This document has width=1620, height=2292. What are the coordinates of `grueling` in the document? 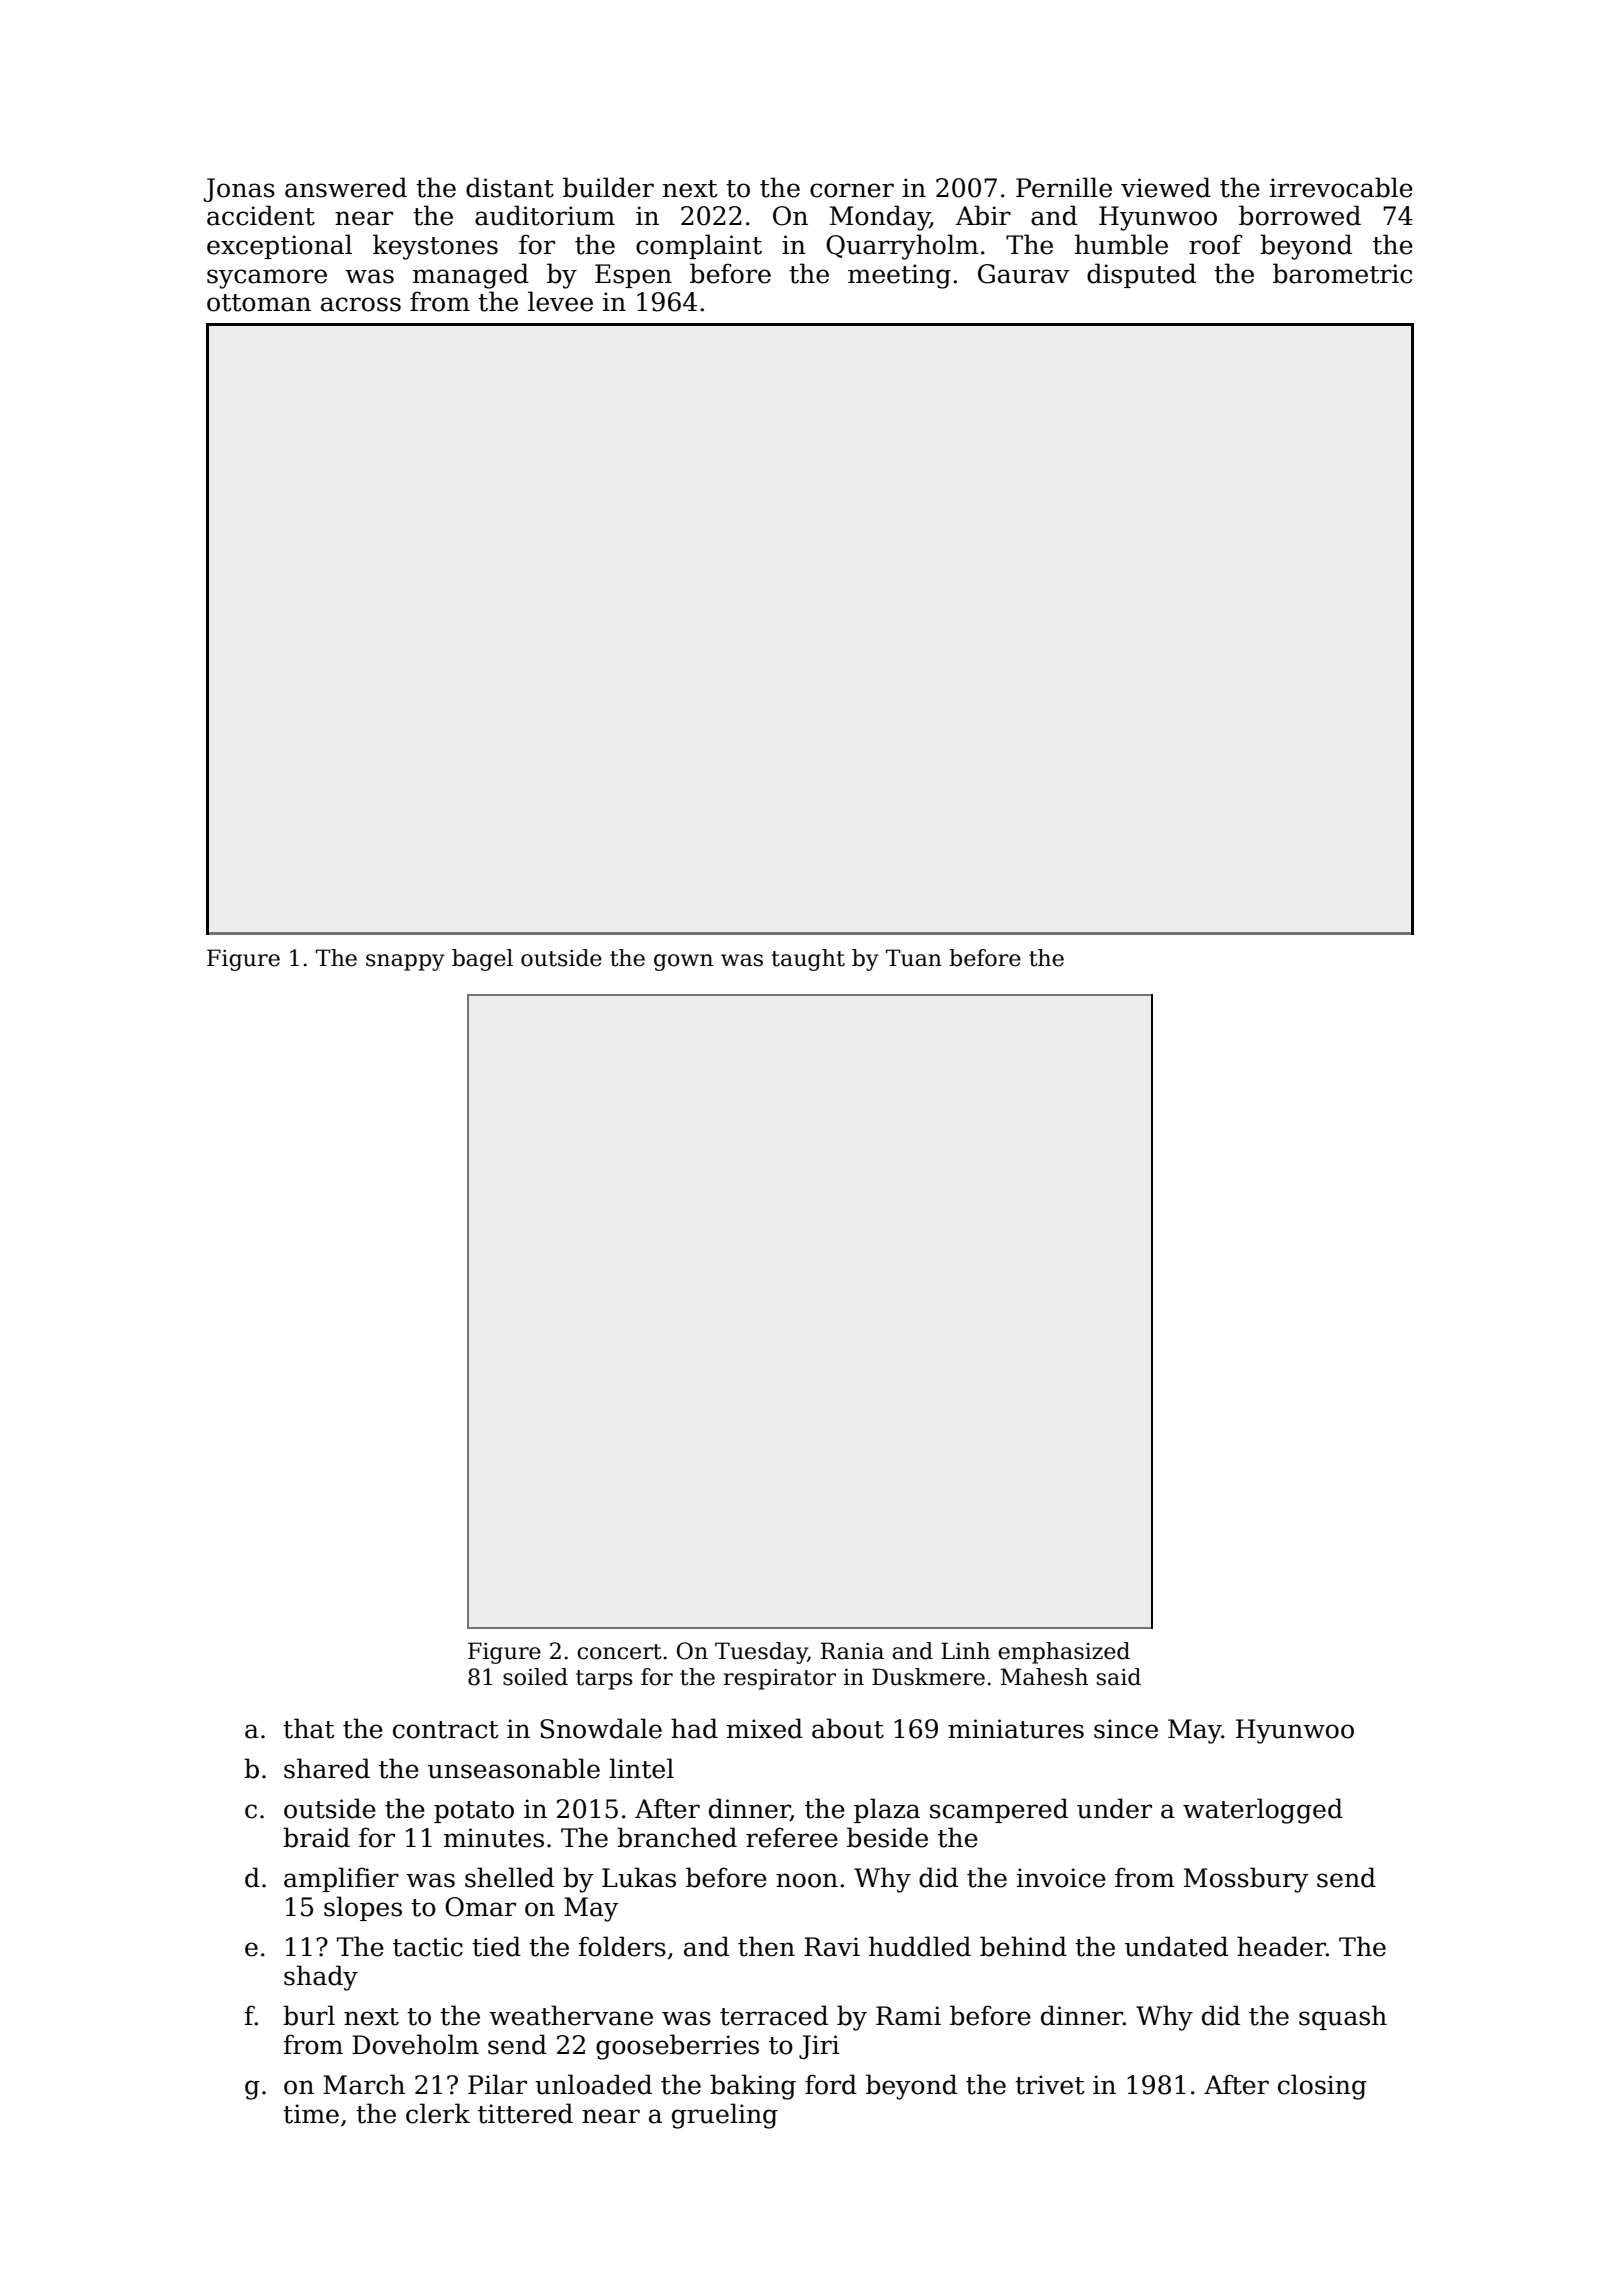 It's located at (725, 2116).
